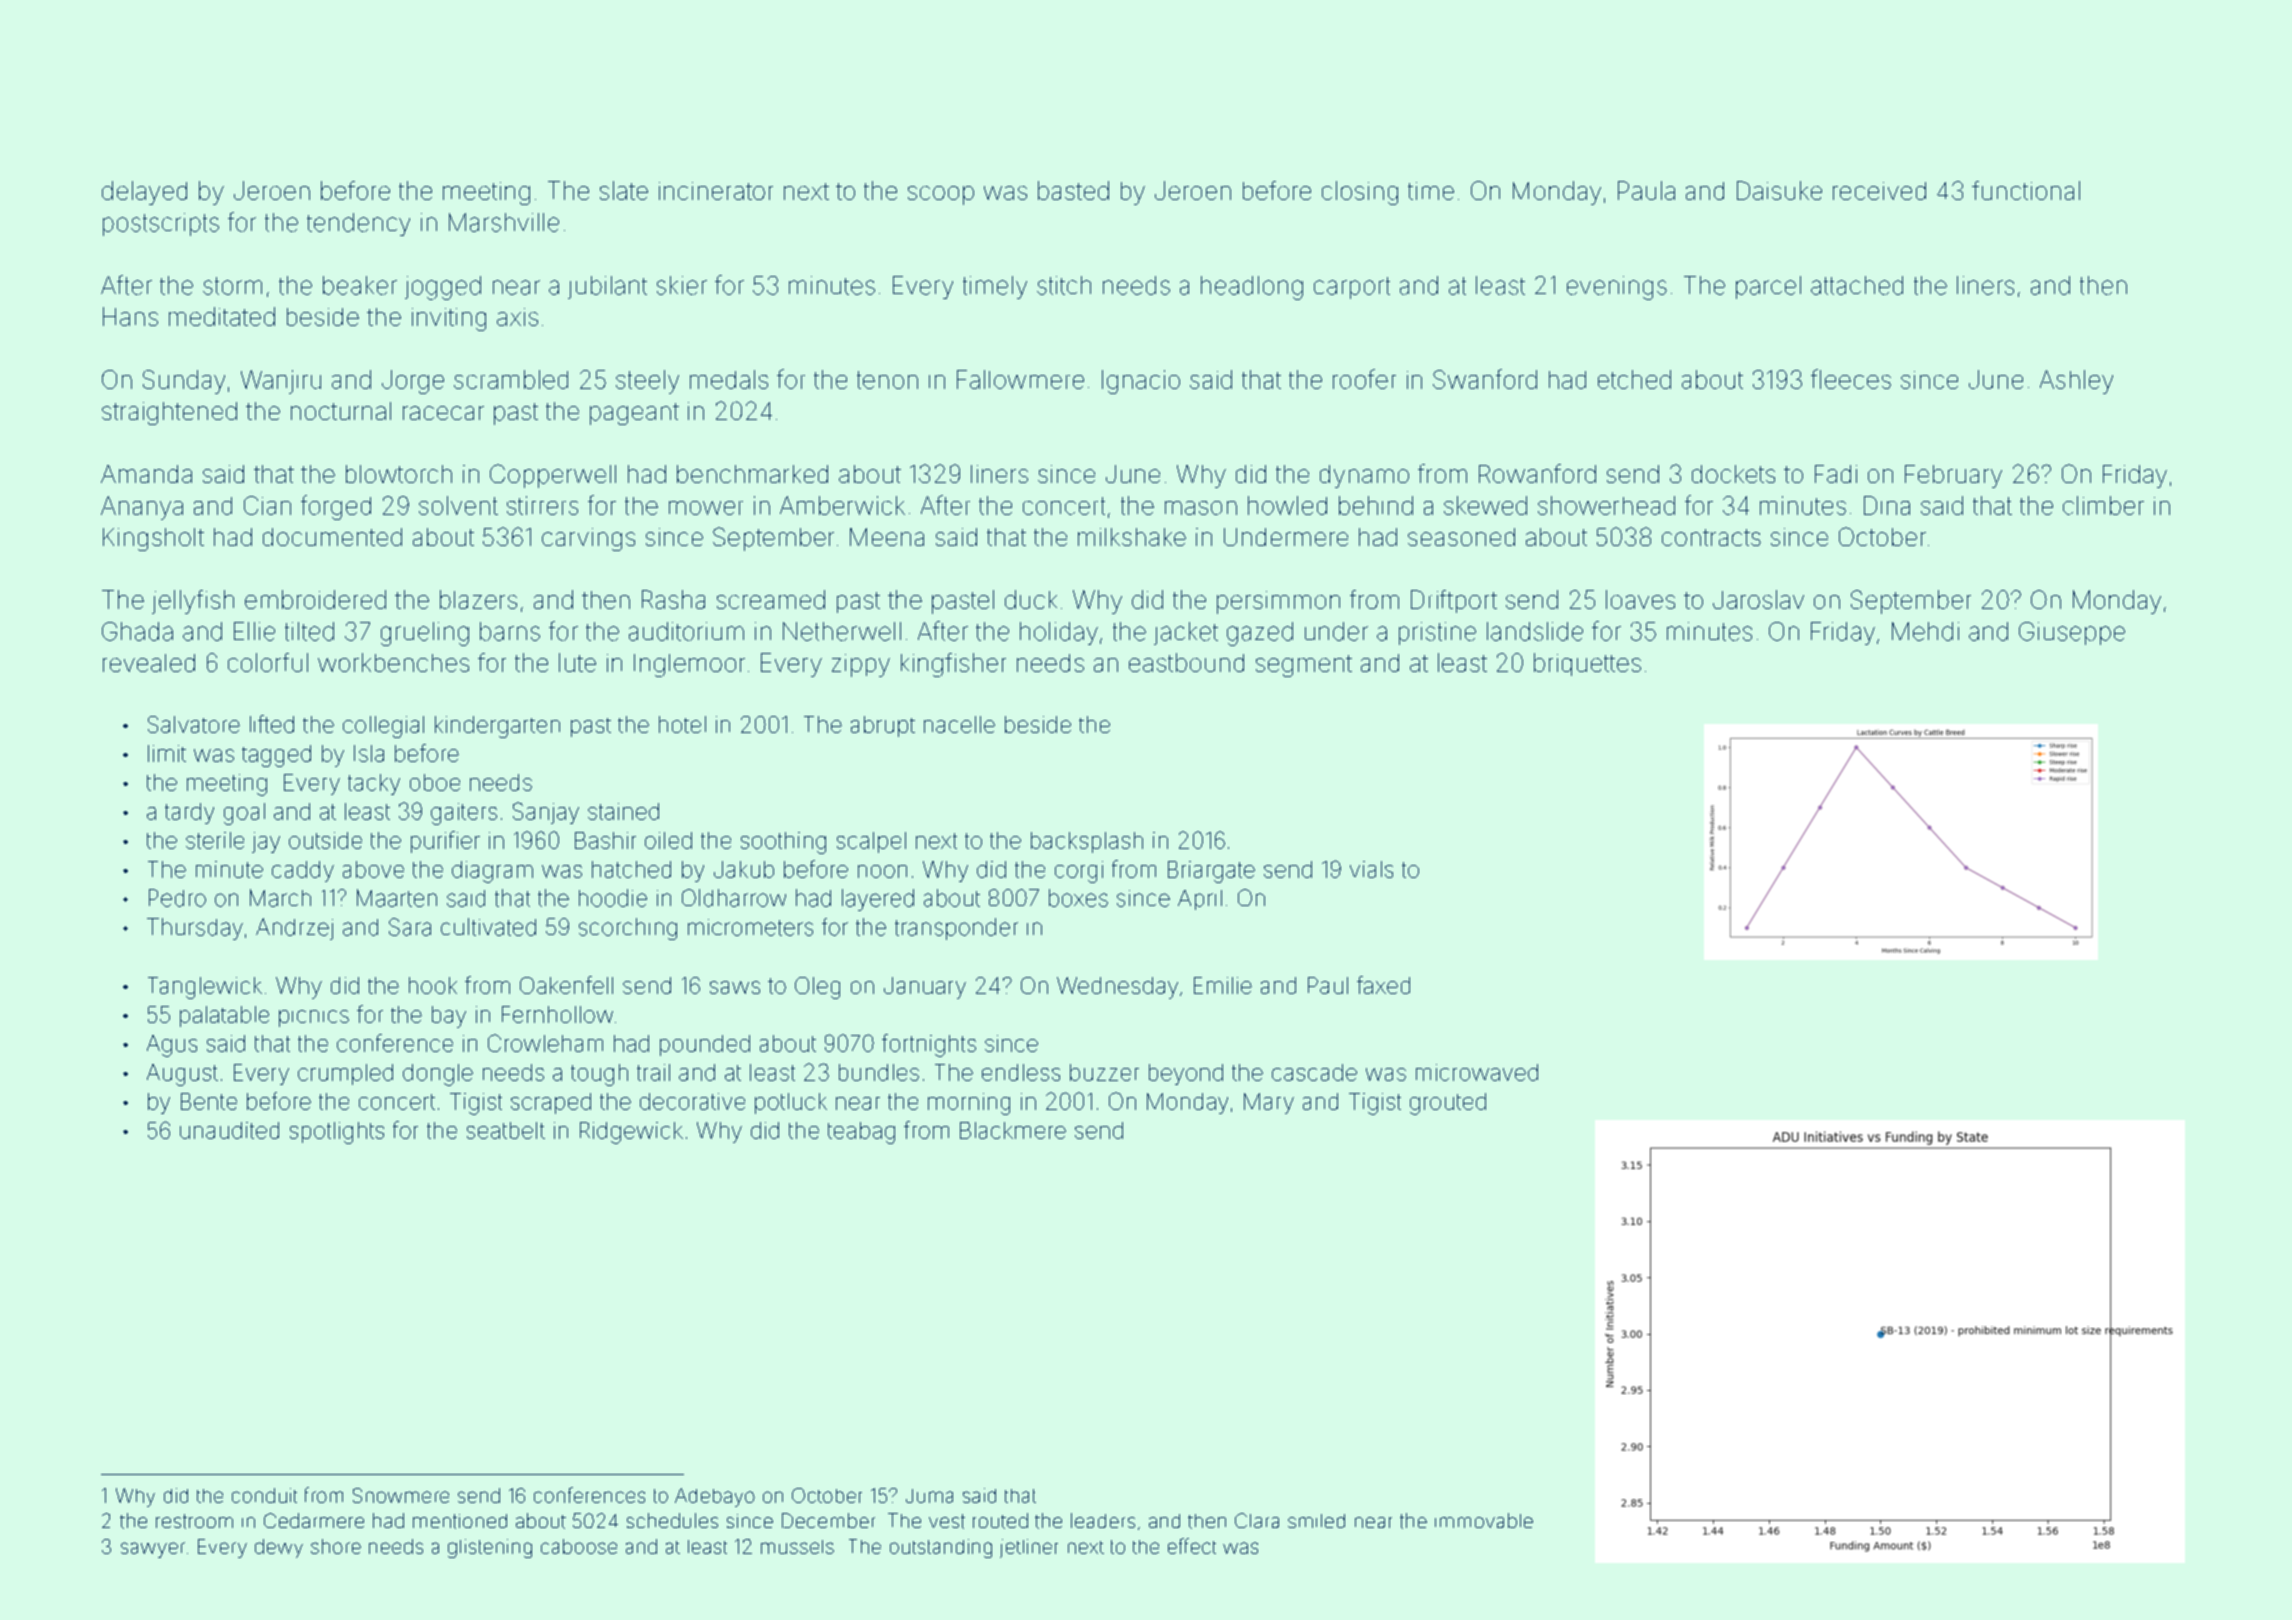 The height and width of the screenshot is (1620, 2292). What do you see at coordinates (1316, 1521) in the screenshot?
I see `smiled` at bounding box center [1316, 1521].
